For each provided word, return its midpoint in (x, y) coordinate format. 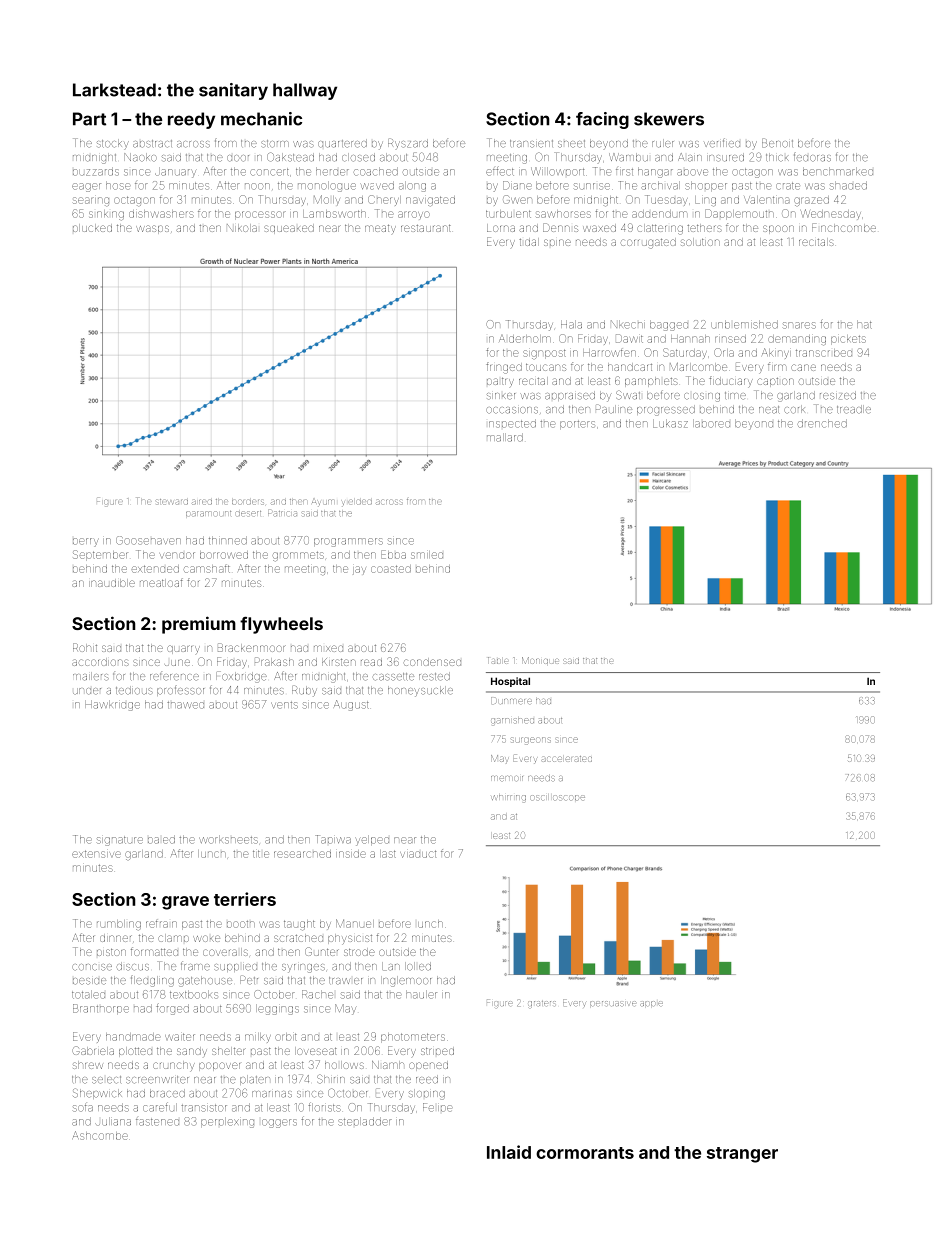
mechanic (261, 119)
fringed (504, 368)
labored (711, 423)
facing (602, 120)
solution (700, 242)
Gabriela (93, 1050)
